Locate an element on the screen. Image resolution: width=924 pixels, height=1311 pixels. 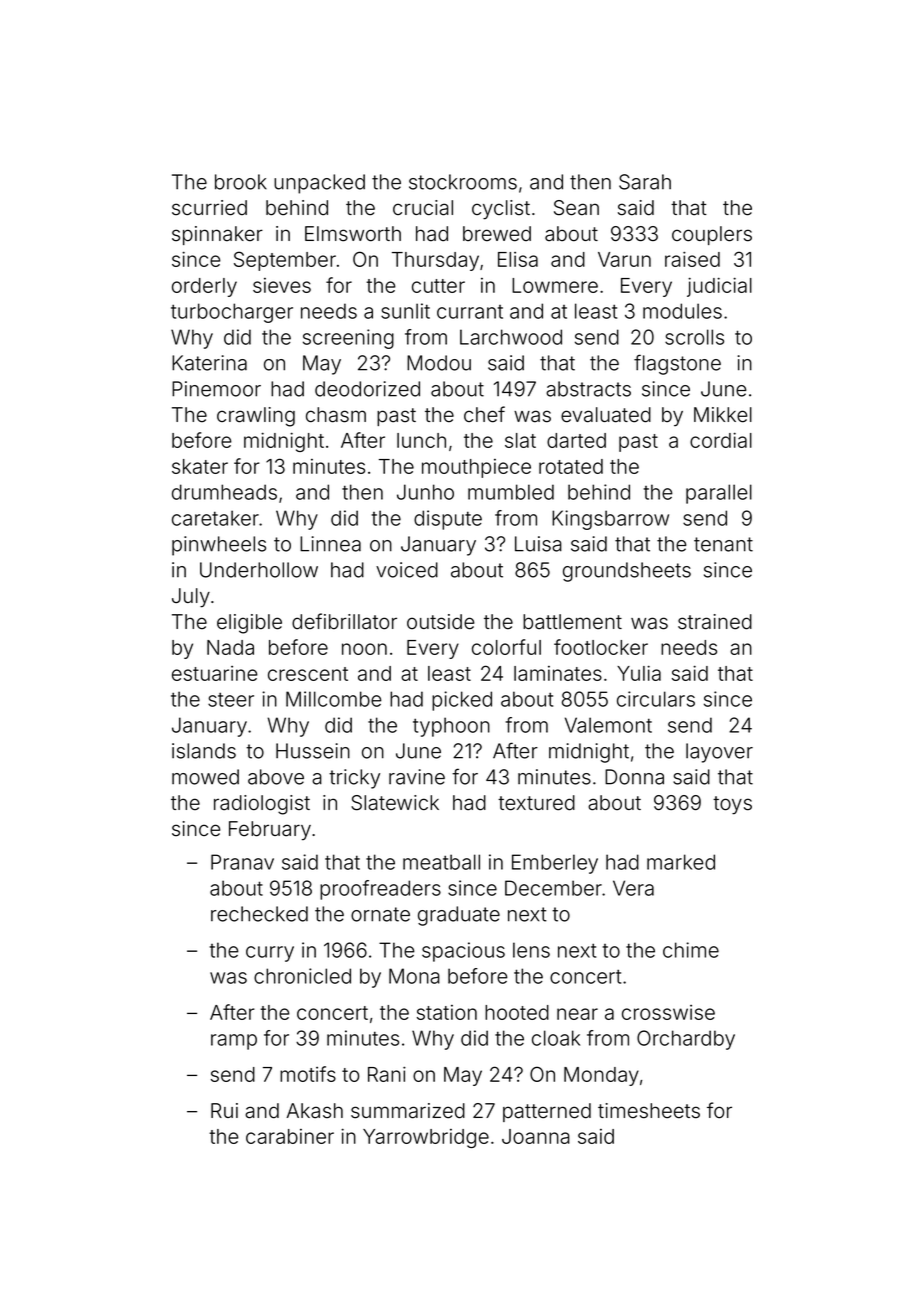
sunlit is located at coordinates (405, 311).
